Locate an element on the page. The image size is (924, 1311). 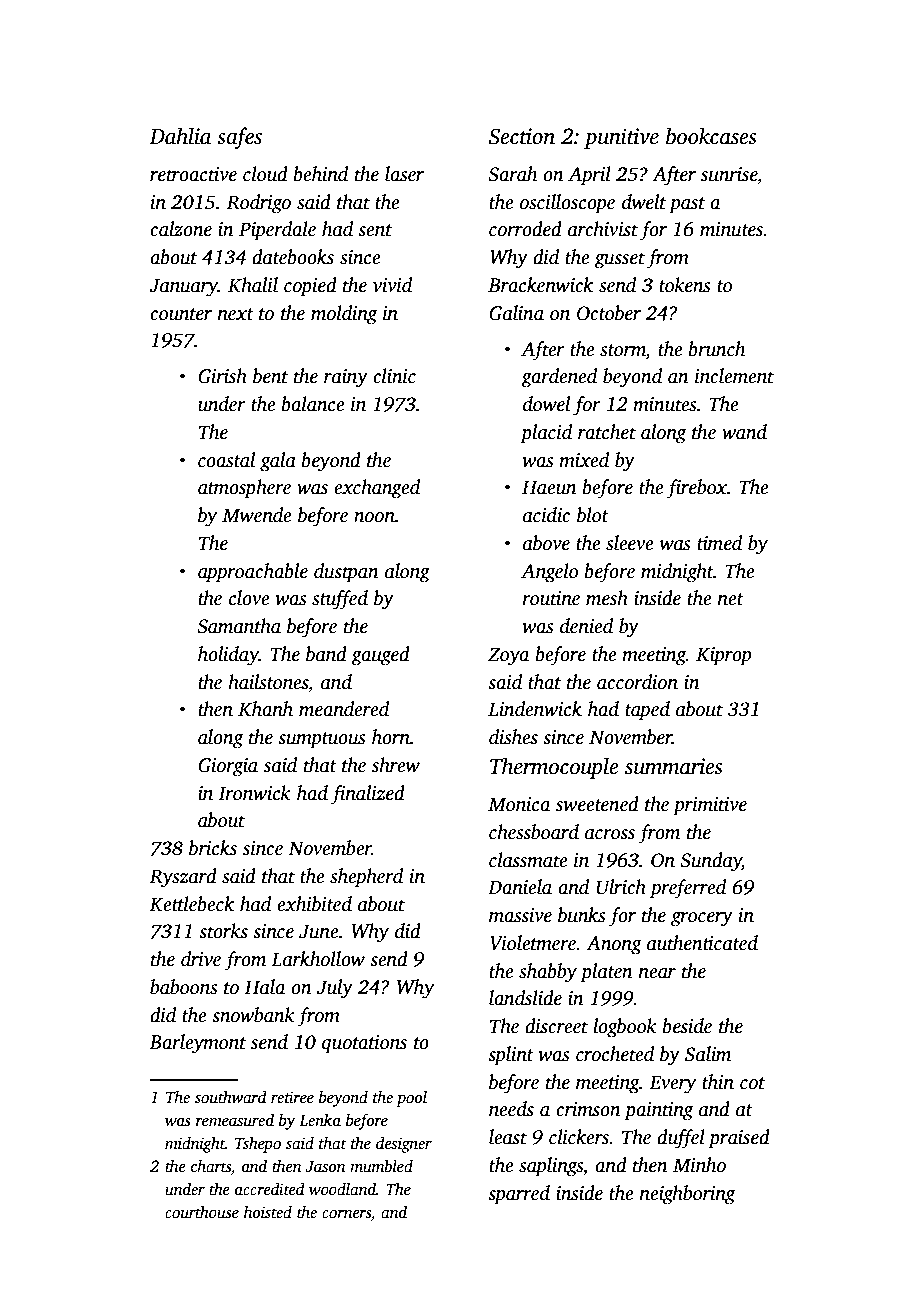
crimson is located at coordinates (588, 1109).
